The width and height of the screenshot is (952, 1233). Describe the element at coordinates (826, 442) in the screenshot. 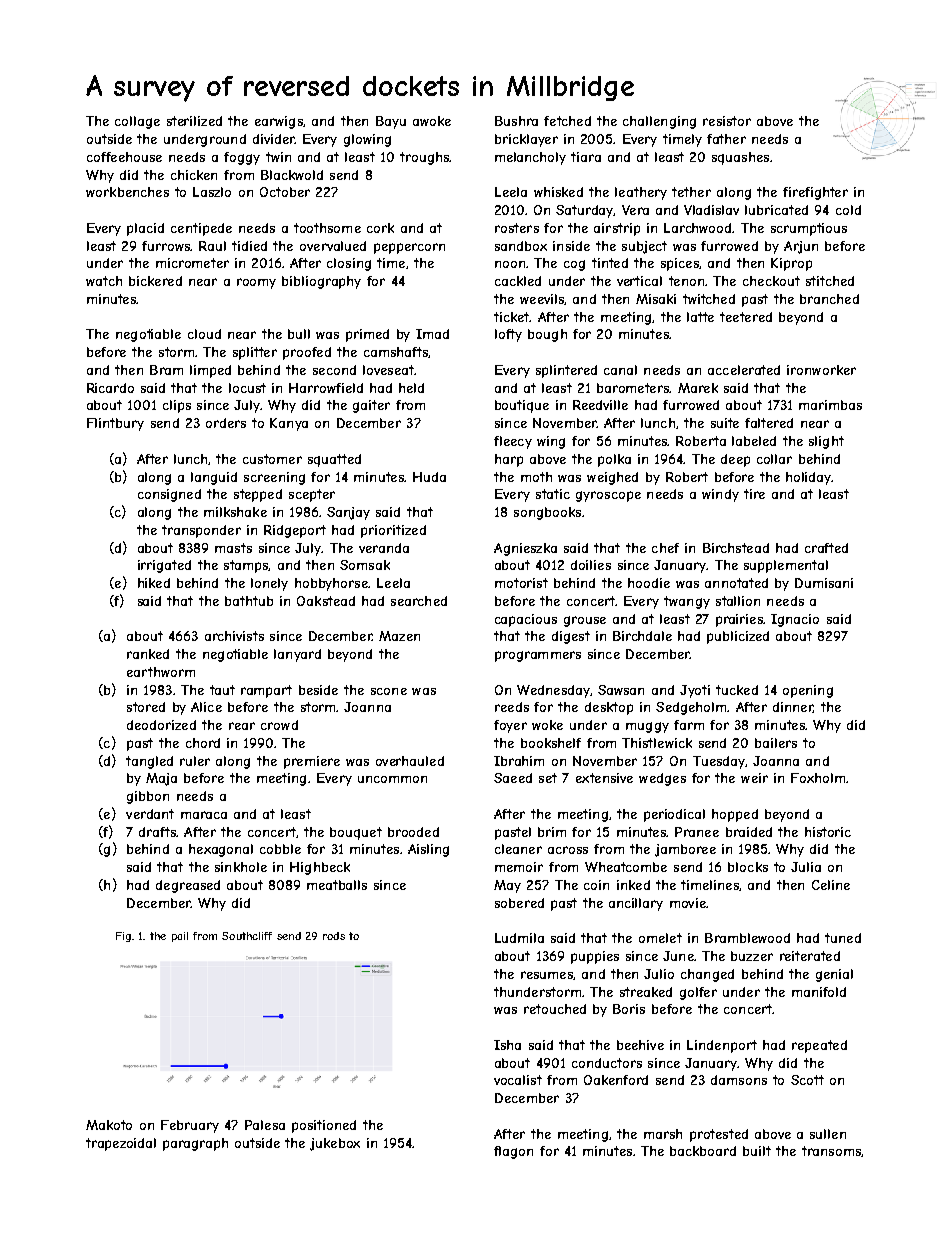

I see `slight` at that location.
